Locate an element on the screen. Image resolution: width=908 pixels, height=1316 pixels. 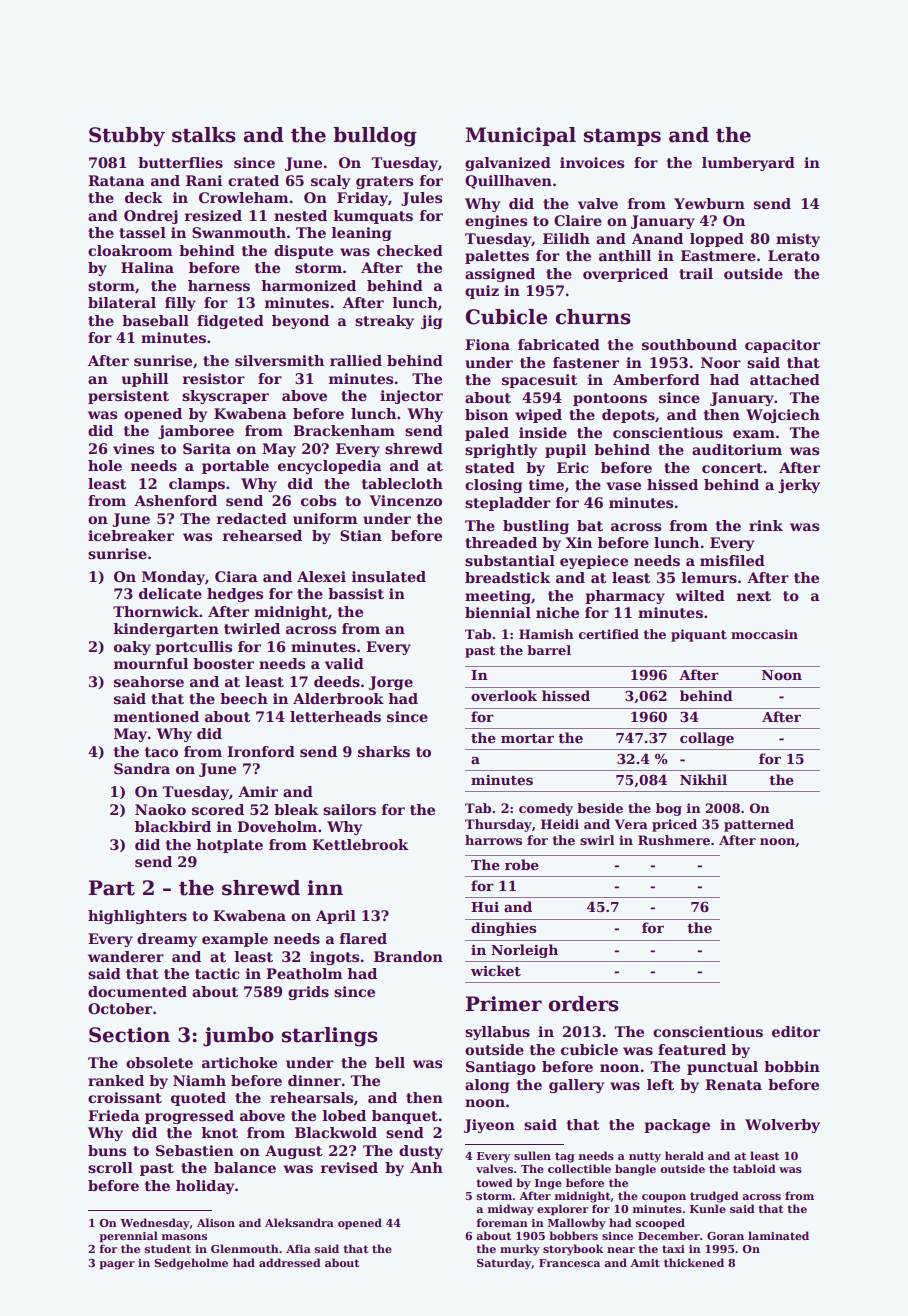
Noor is located at coordinates (721, 362).
